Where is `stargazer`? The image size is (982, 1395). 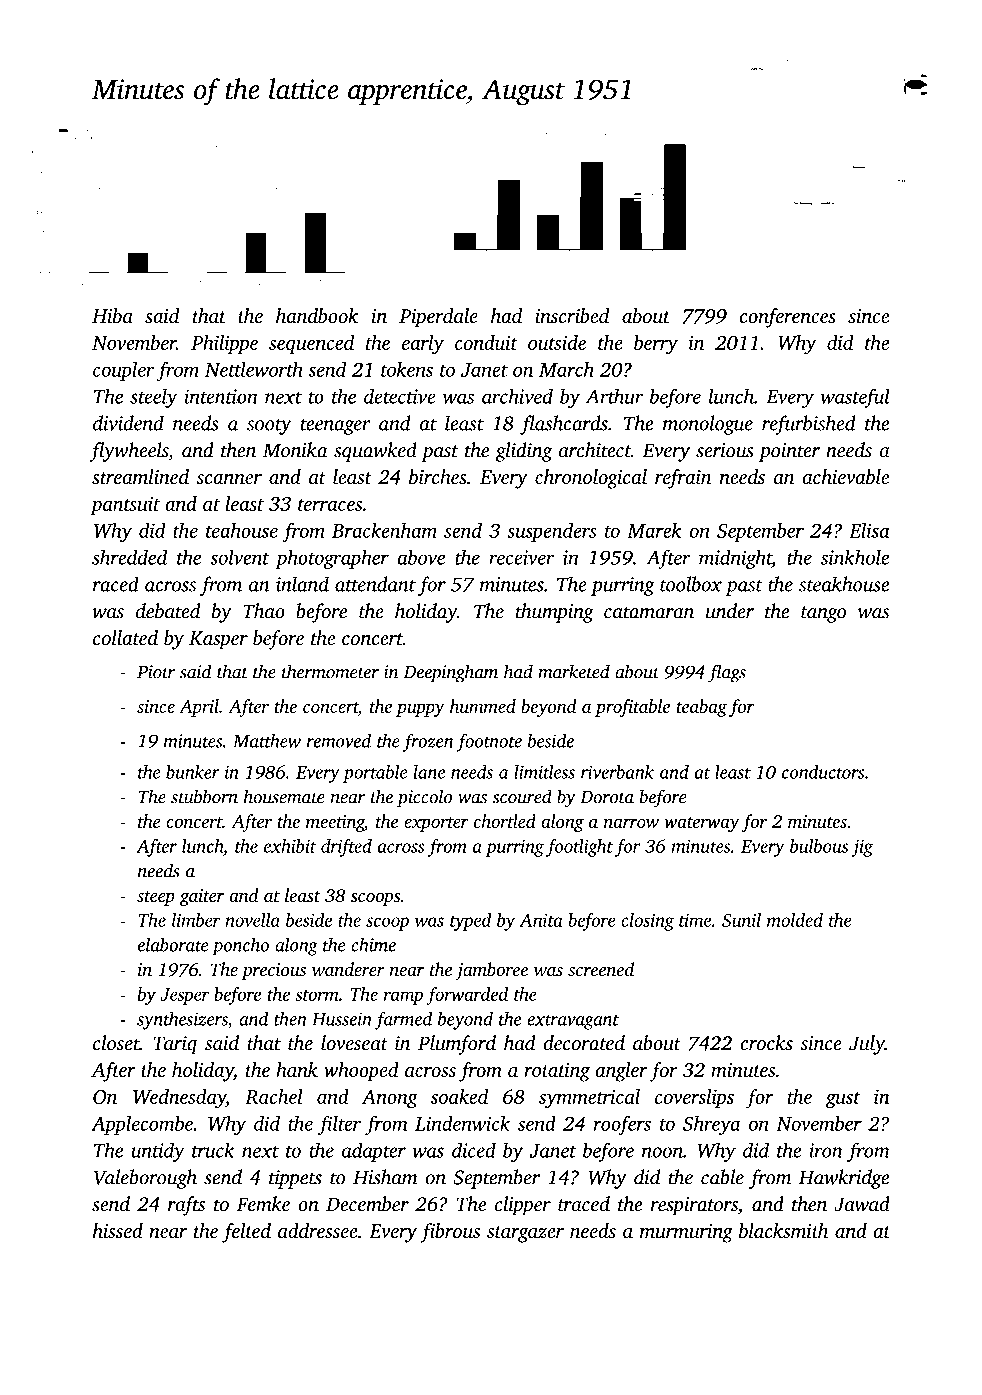 stargazer is located at coordinates (525, 1234).
